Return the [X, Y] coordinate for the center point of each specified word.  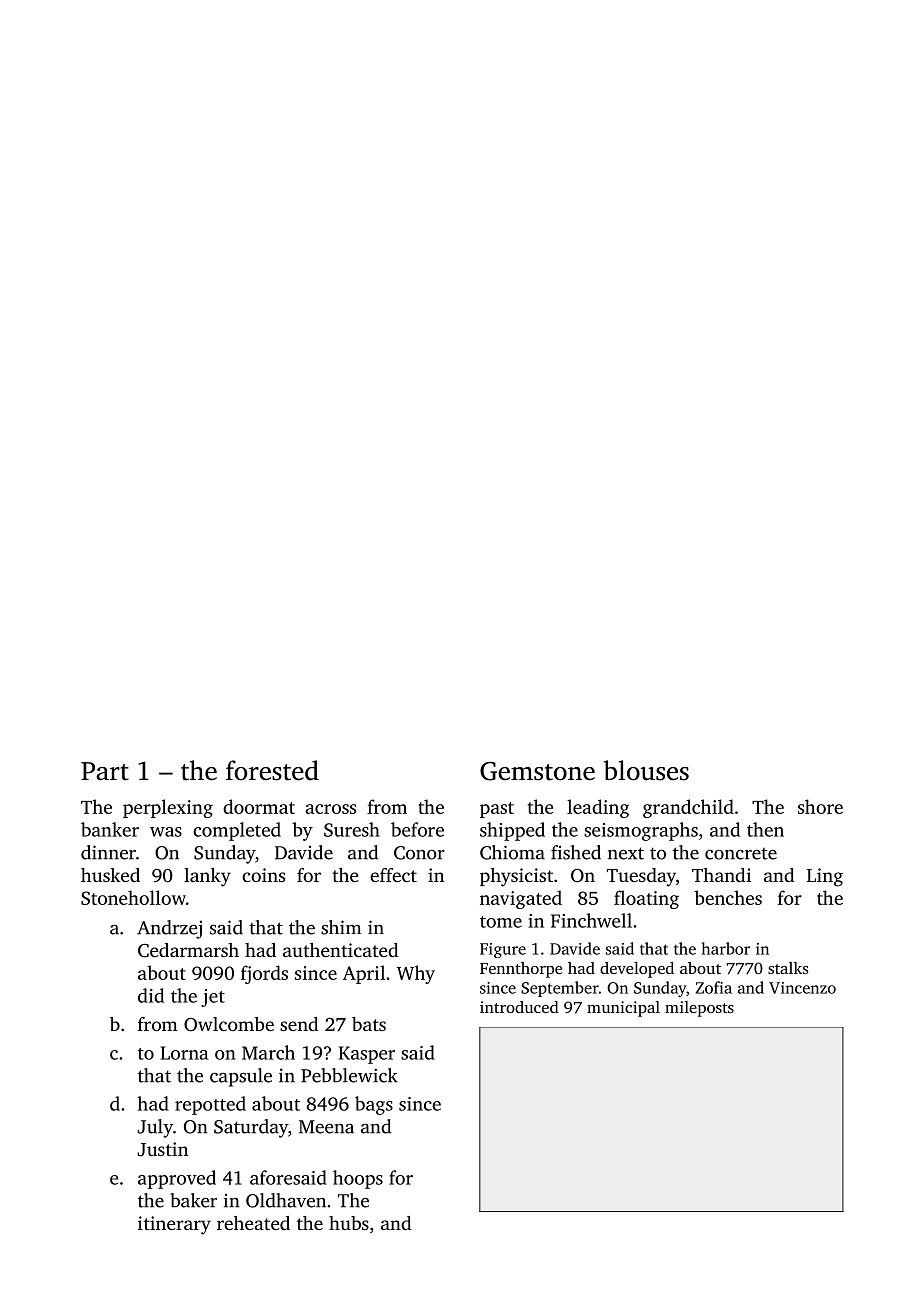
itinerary [174, 1225]
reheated [253, 1223]
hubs [349, 1223]
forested [272, 770]
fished [576, 852]
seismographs [641, 831]
